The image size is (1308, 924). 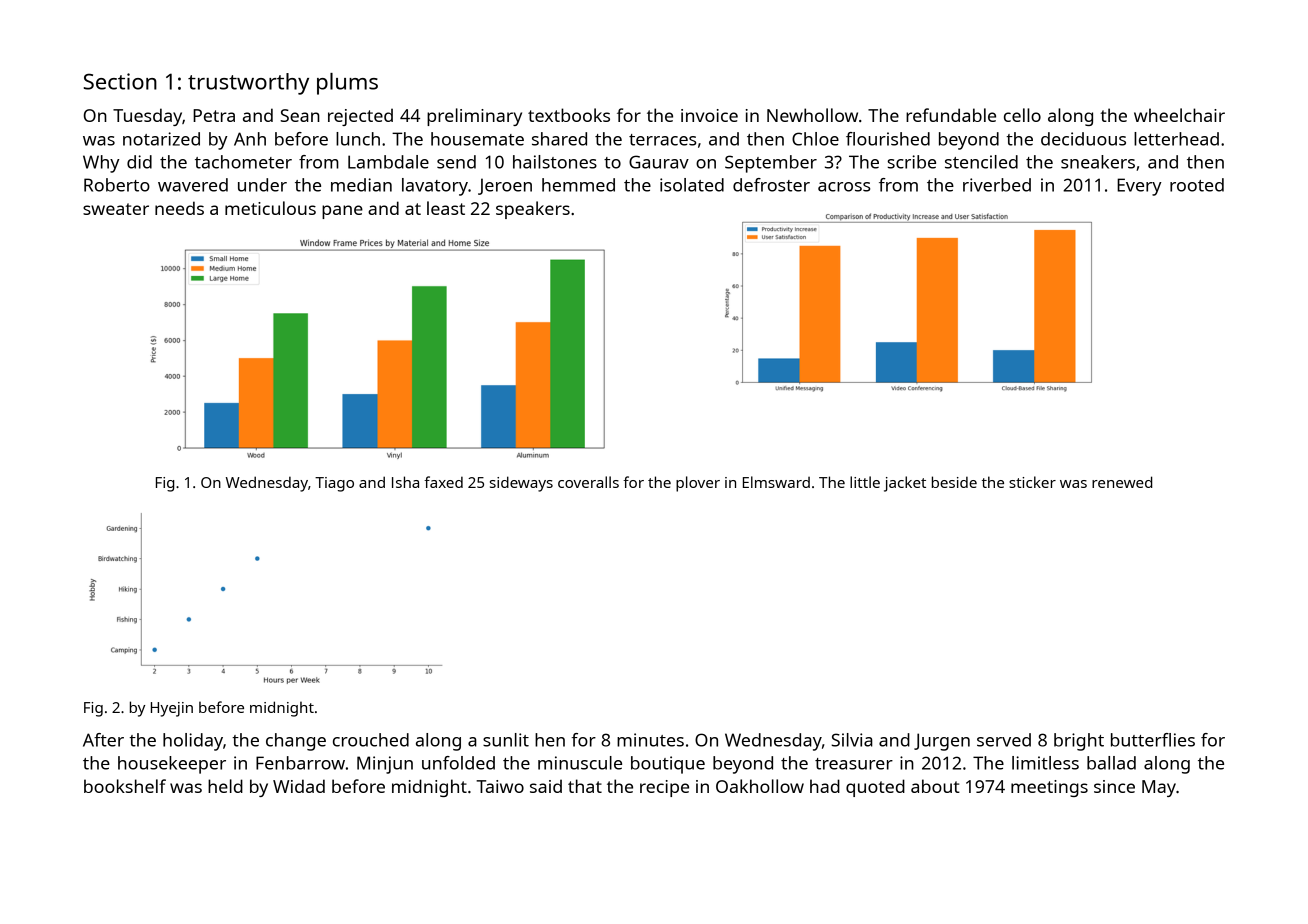 I want to click on sideways, so click(x=521, y=484).
